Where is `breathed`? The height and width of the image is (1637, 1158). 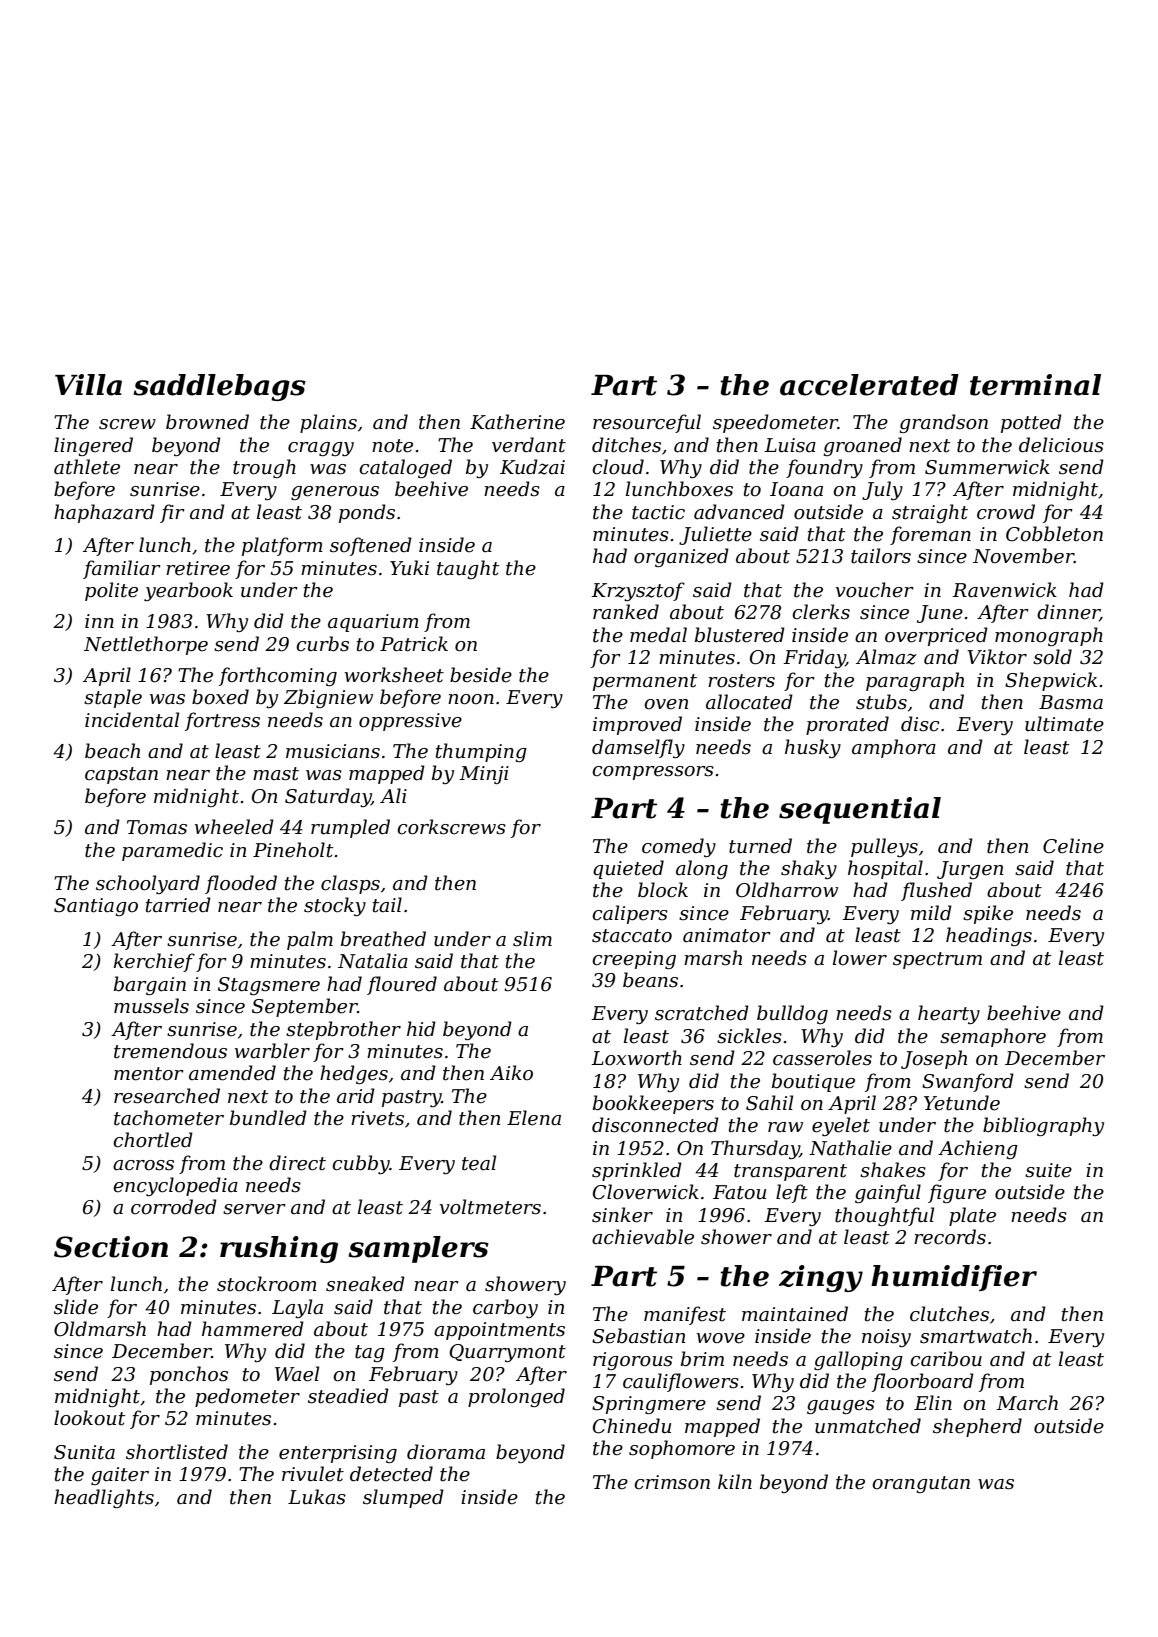 breathed is located at coordinates (383, 939).
